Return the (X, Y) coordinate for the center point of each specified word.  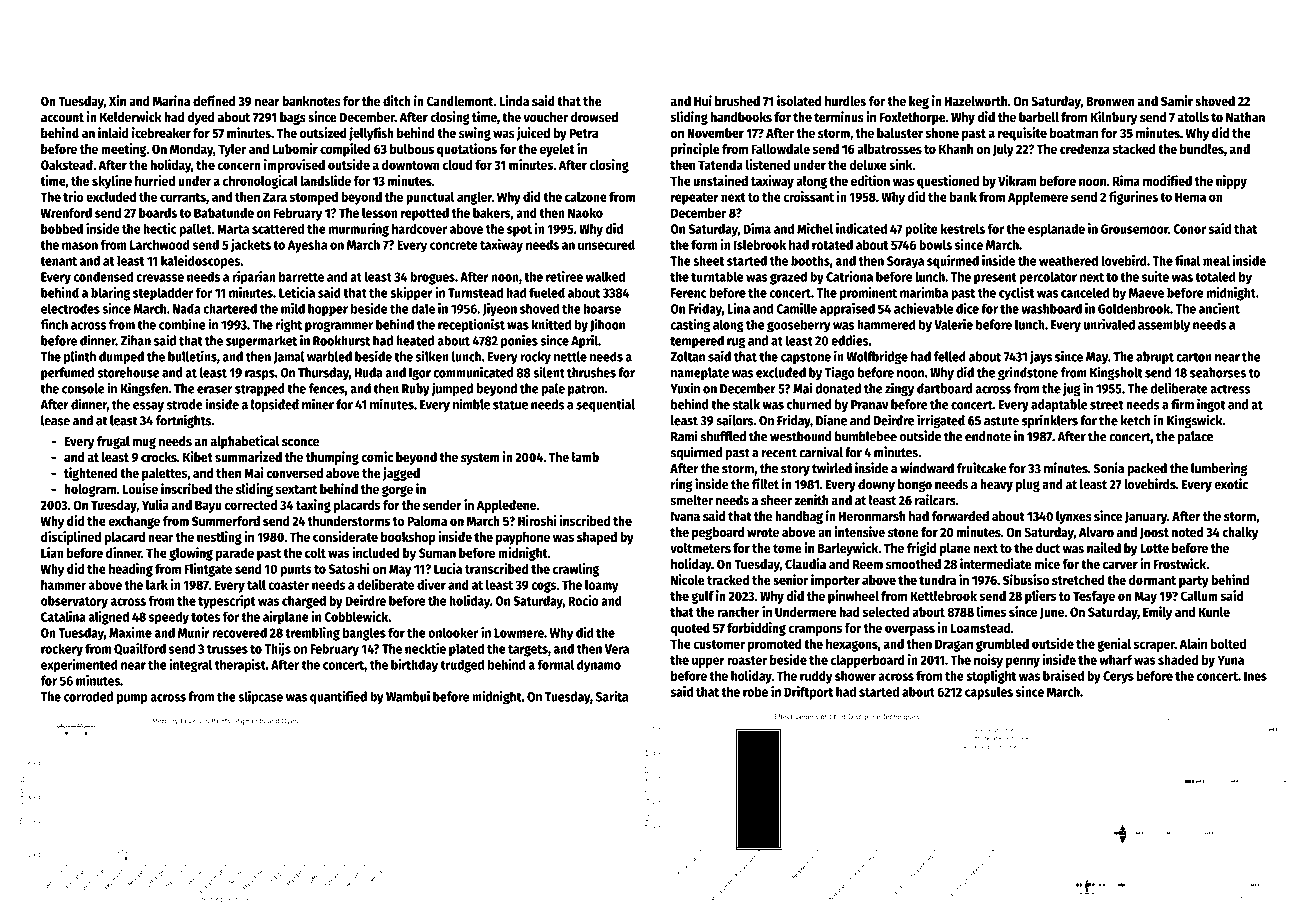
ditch (397, 100)
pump (132, 699)
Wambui (408, 696)
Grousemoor (1134, 229)
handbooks (741, 117)
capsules (989, 693)
